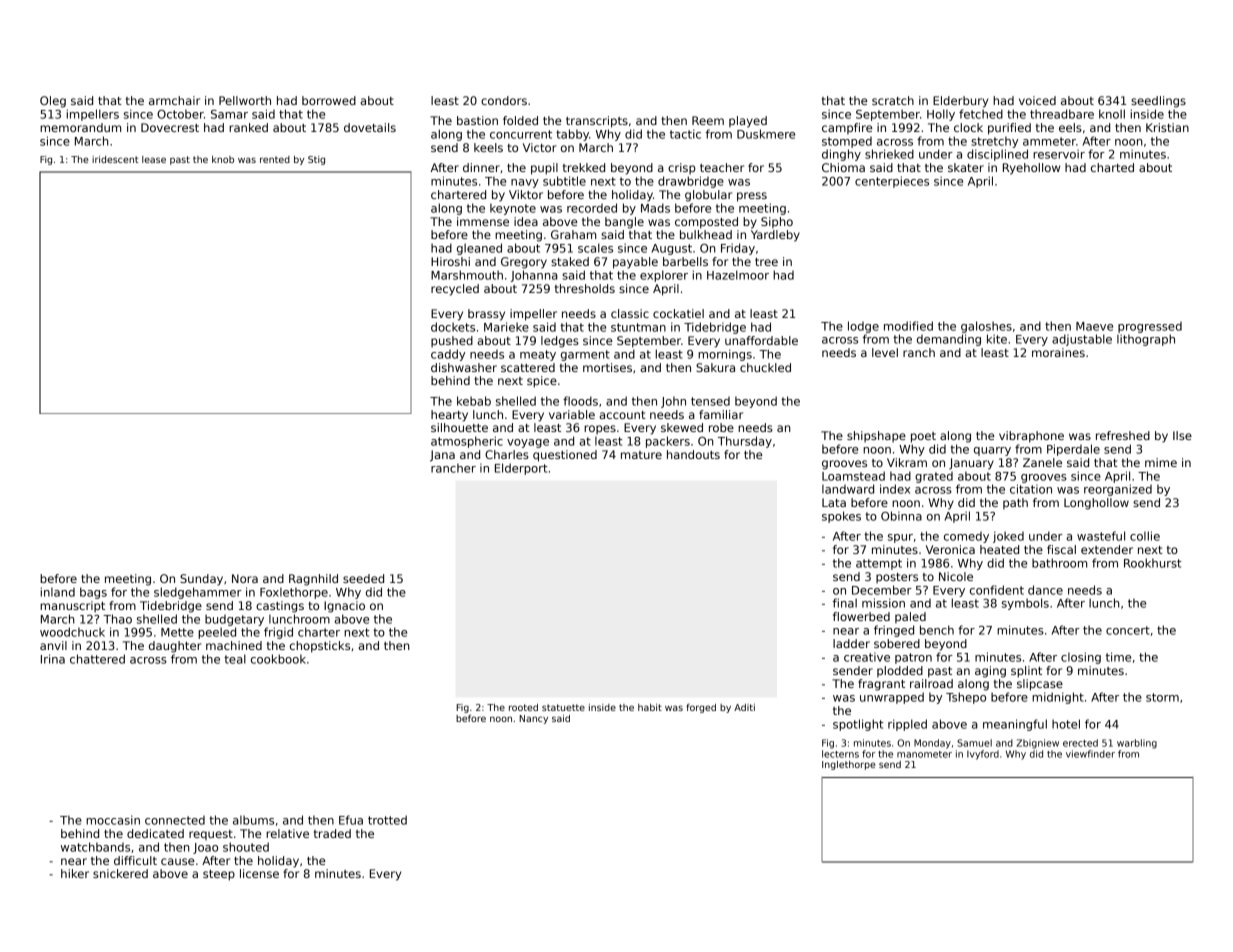  Describe the element at coordinates (259, 873) in the screenshot. I see `license` at that location.
